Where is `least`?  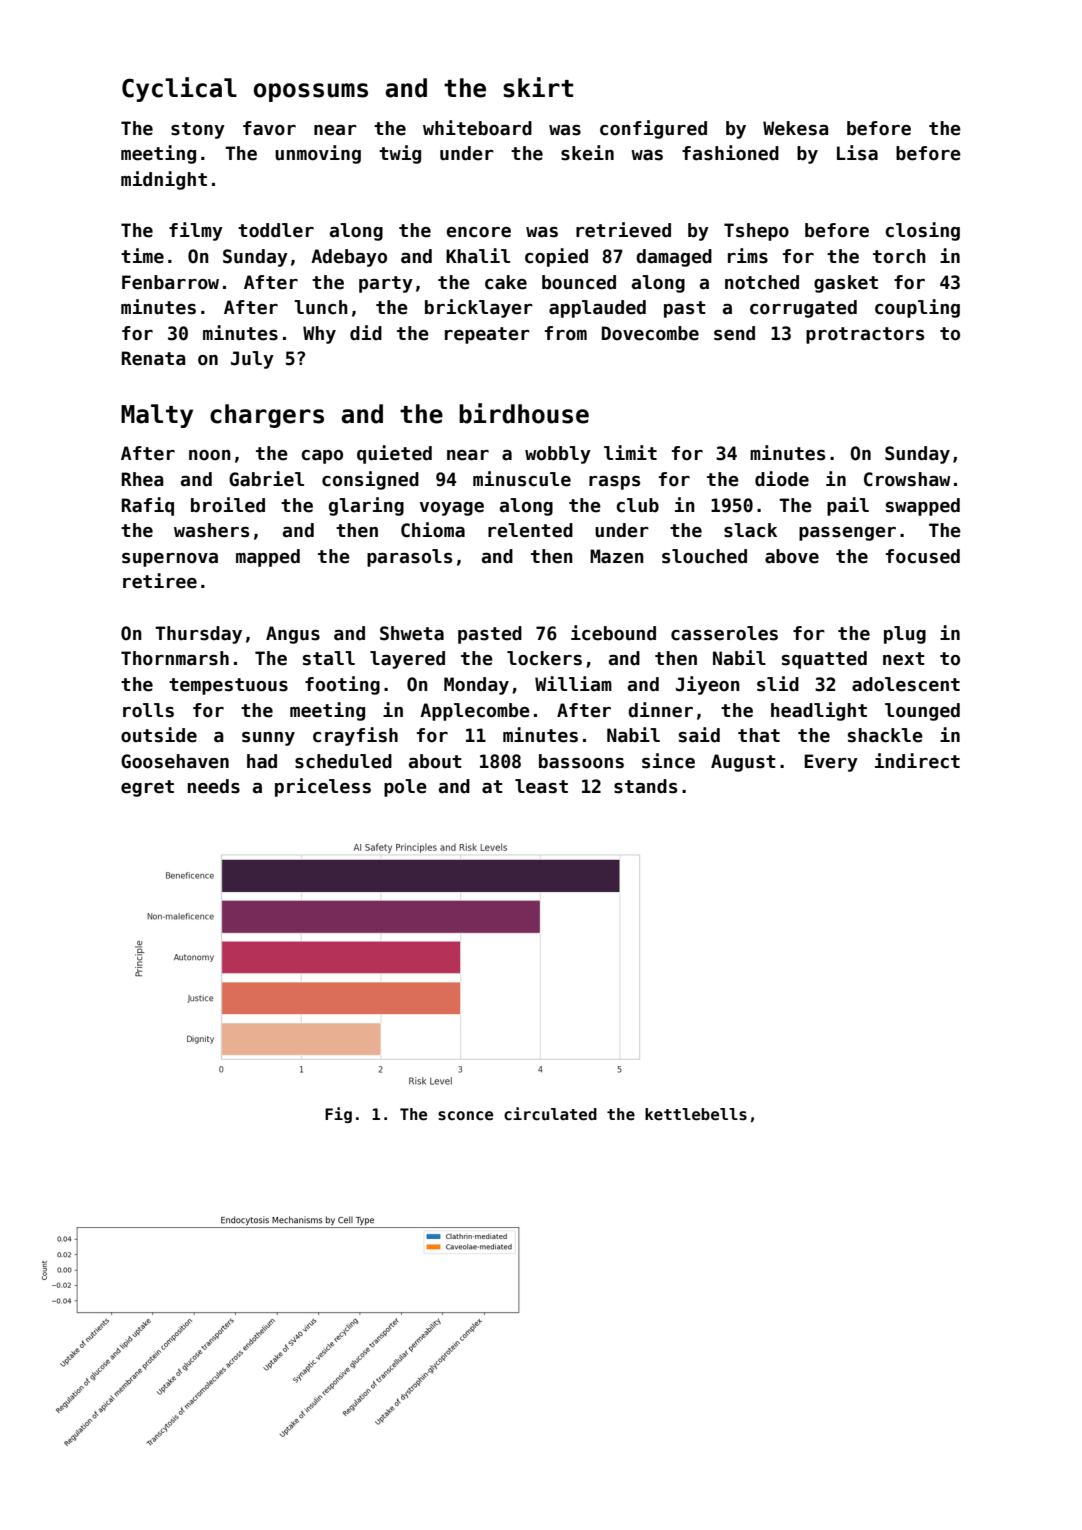 least is located at coordinates (541, 786).
